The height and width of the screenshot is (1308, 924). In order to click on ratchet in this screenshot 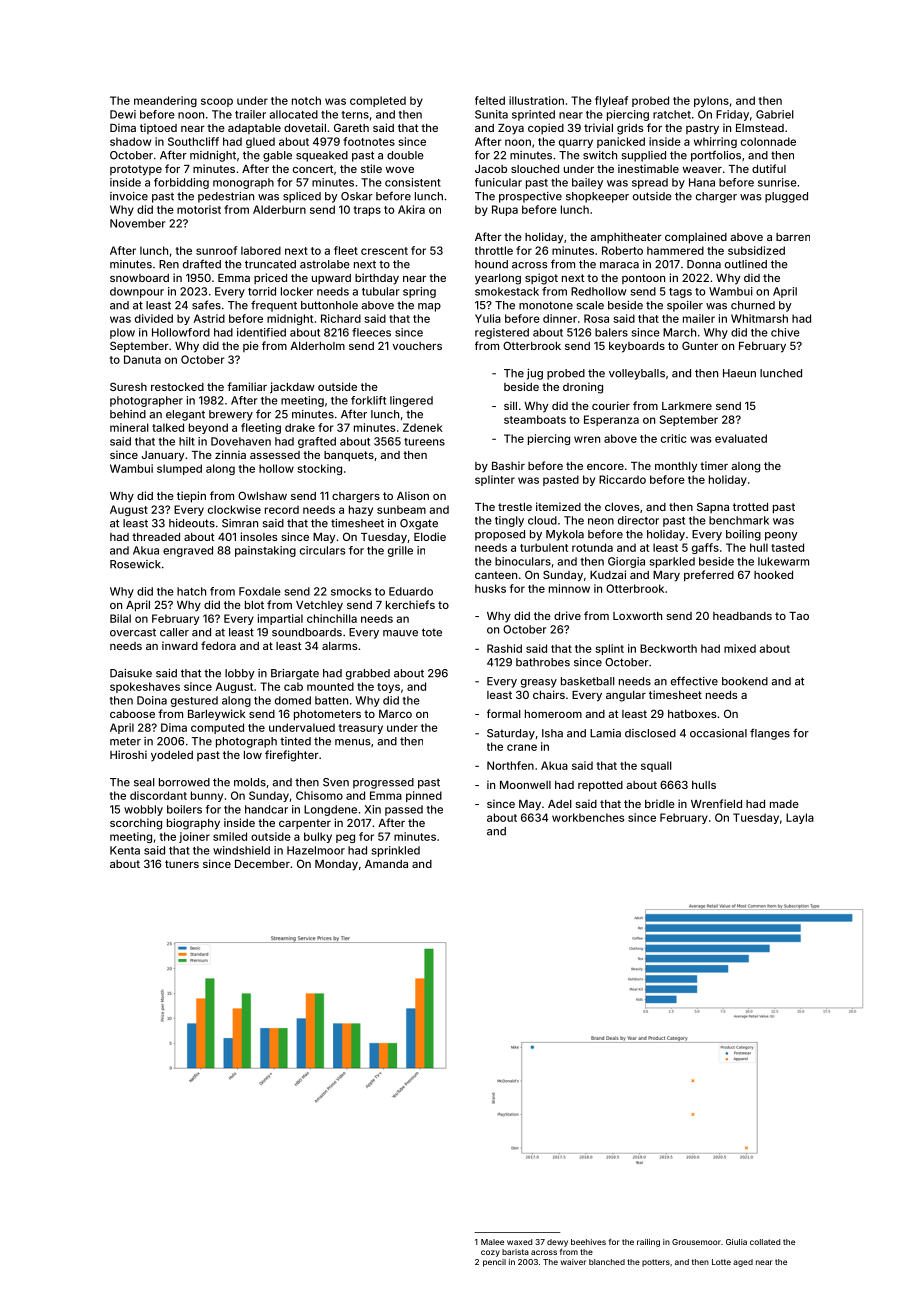, I will do `click(672, 114)`.
